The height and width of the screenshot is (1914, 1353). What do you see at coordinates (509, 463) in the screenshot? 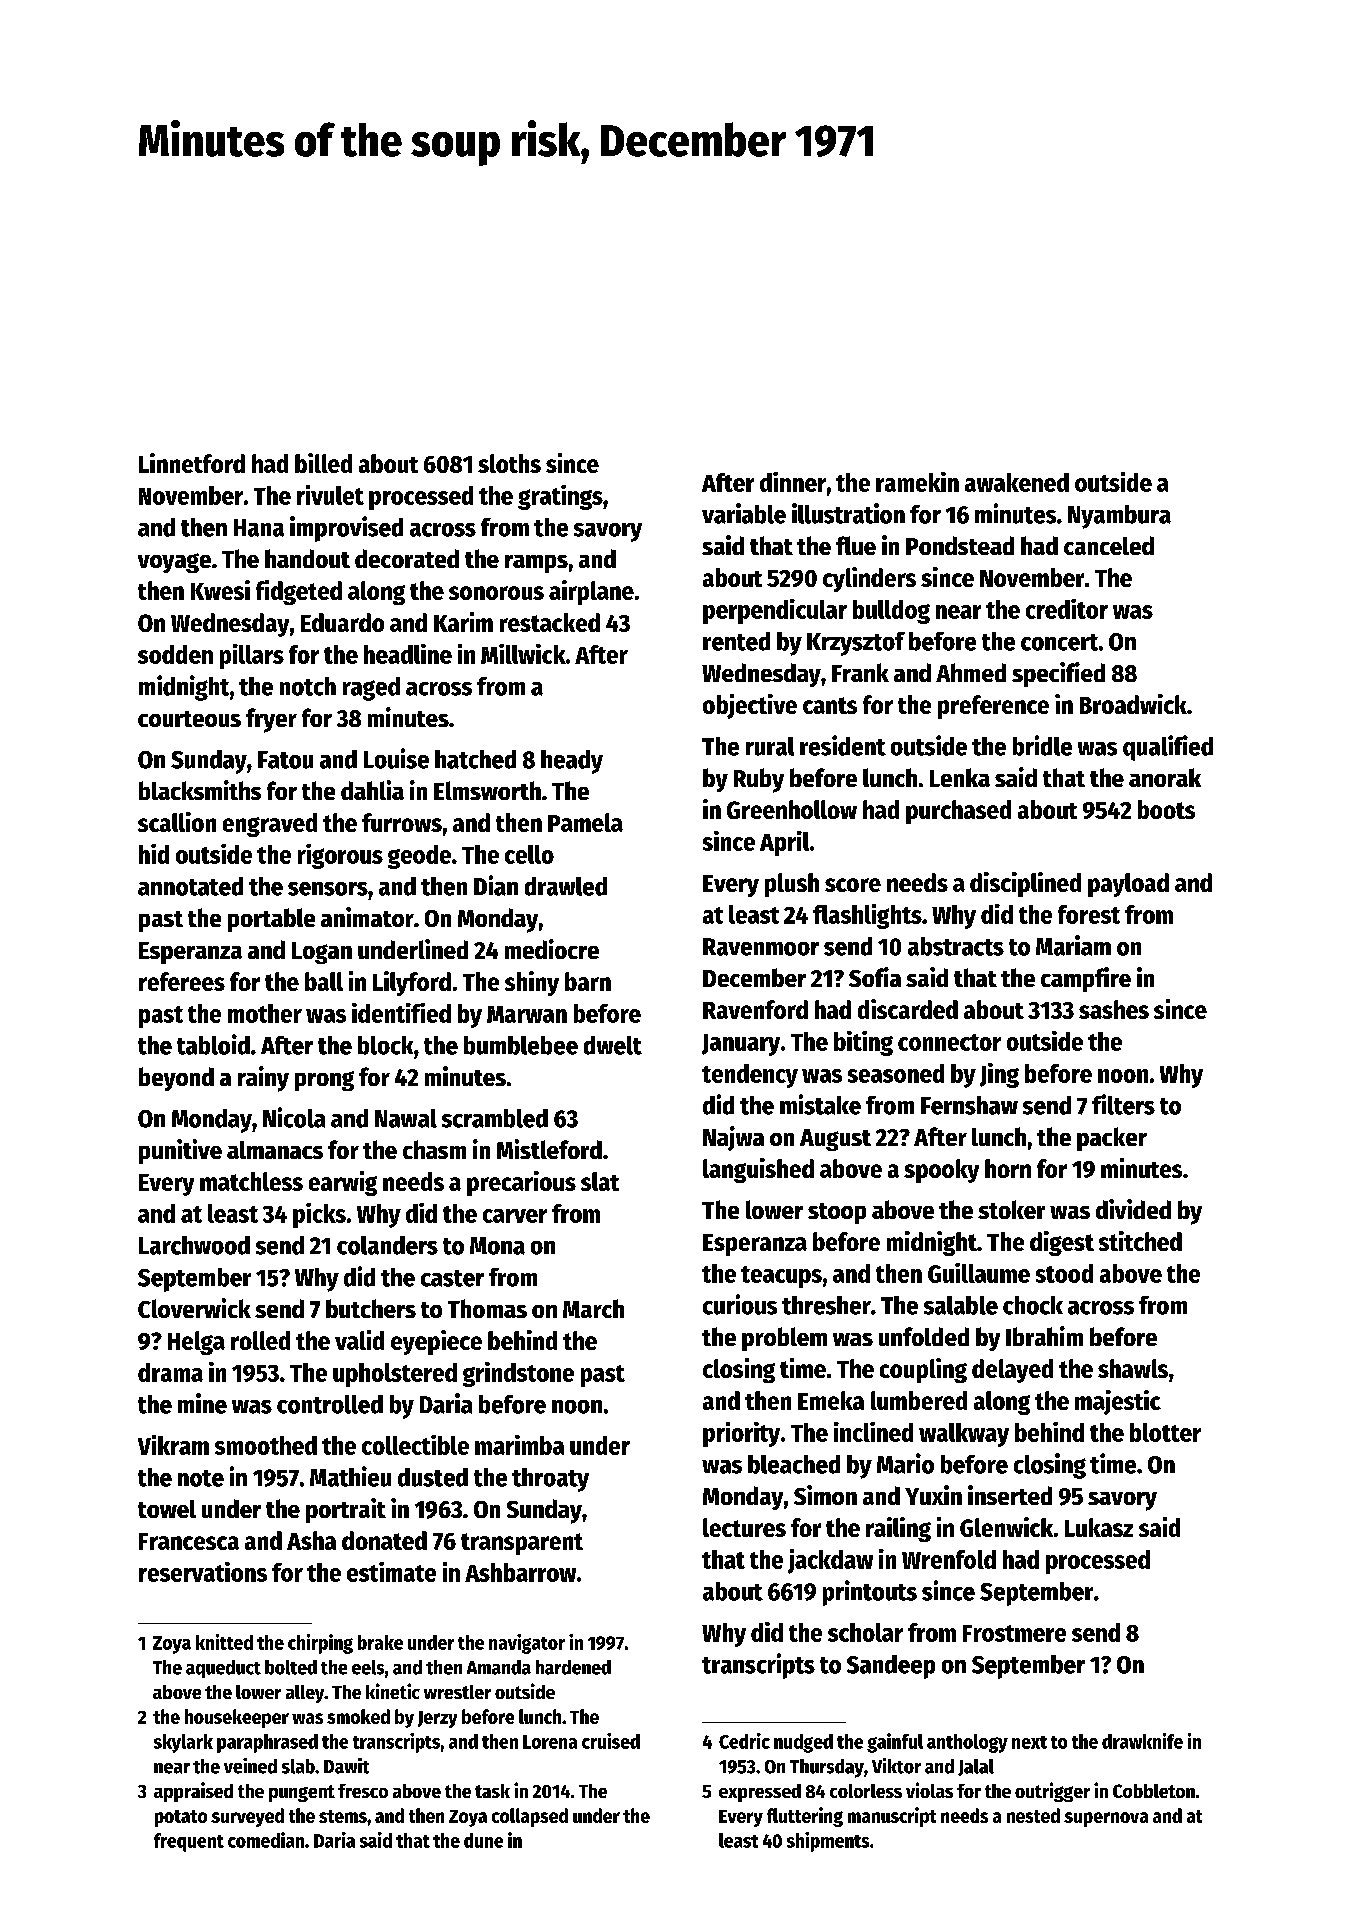
I see `sloths` at bounding box center [509, 463].
